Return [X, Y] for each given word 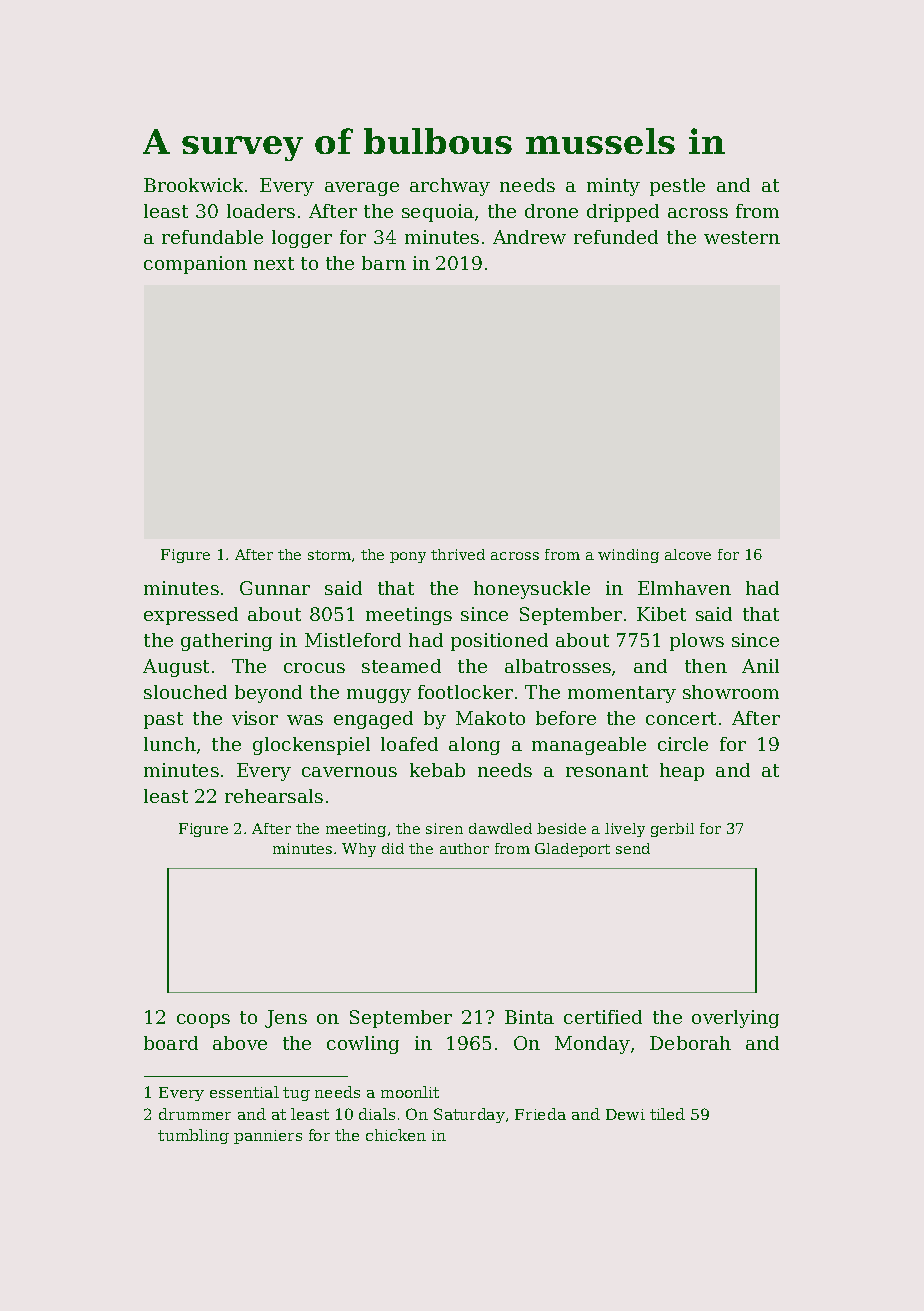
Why [359, 850]
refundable [212, 237]
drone [551, 211]
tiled [667, 1114]
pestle [677, 187]
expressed [191, 616]
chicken [396, 1135]
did [393, 848]
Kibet [661, 614]
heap [682, 772]
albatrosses [558, 666]
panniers [268, 1137]
